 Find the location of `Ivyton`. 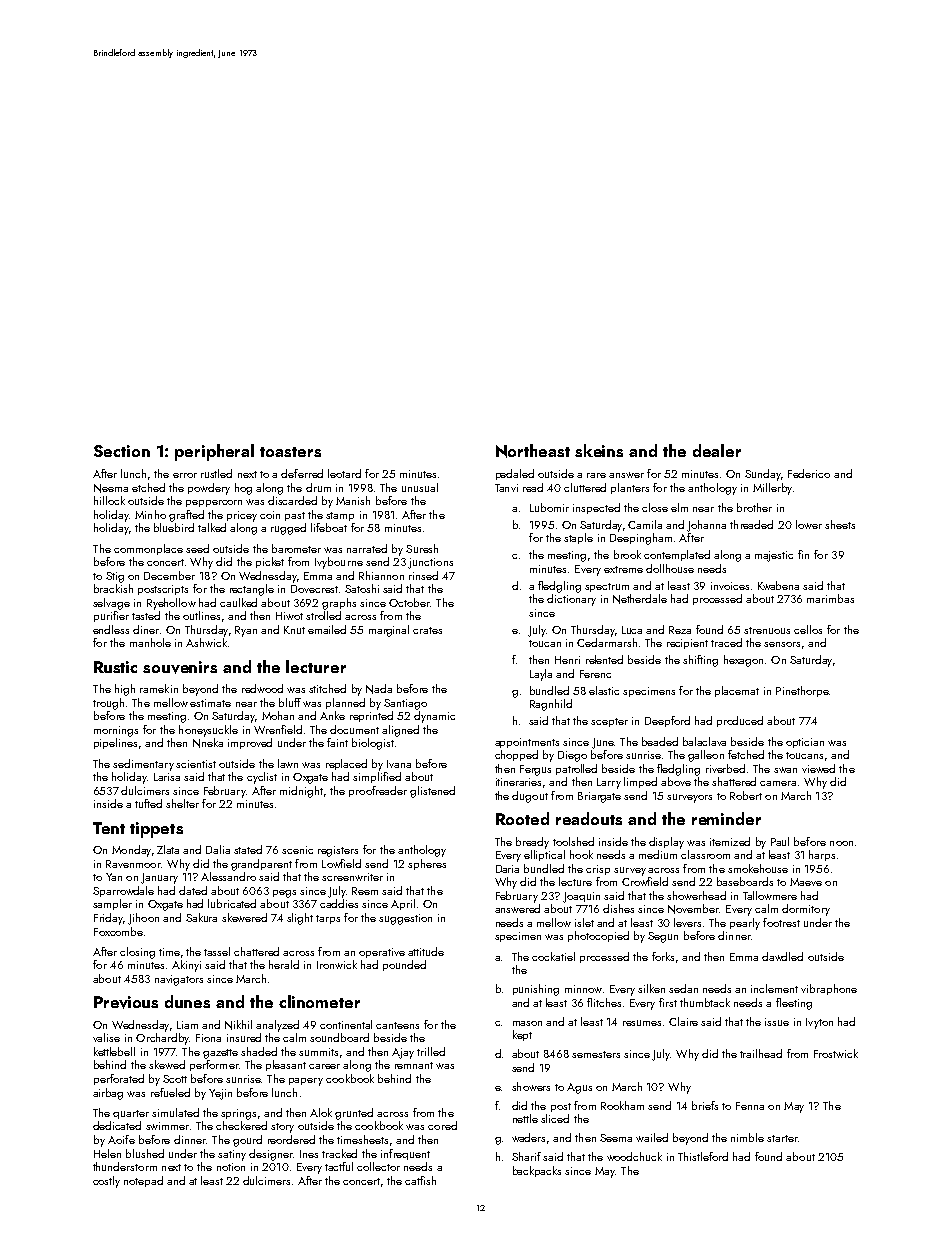

Ivyton is located at coordinates (819, 1023).
